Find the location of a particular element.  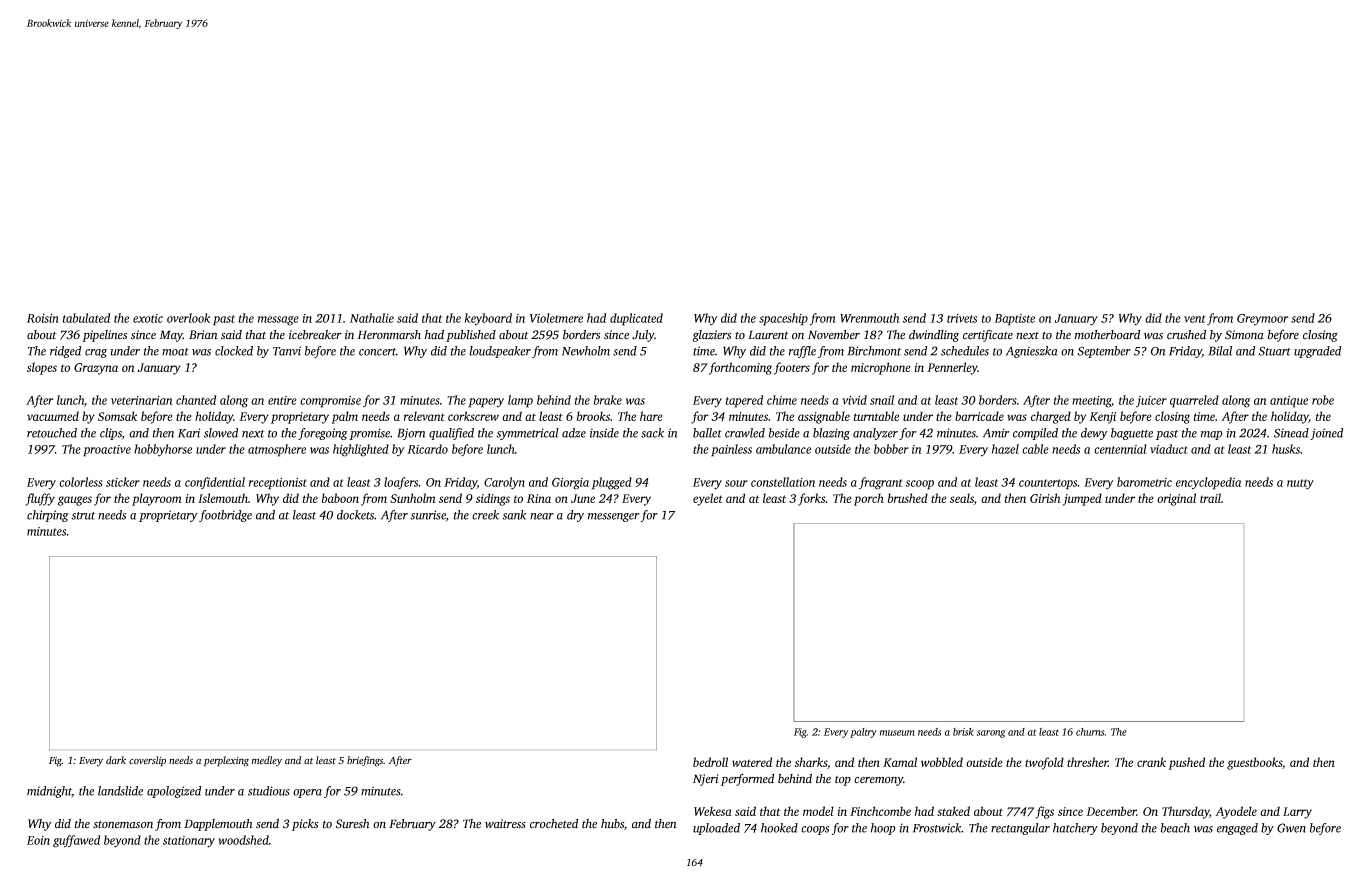

briefings is located at coordinates (365, 761).
